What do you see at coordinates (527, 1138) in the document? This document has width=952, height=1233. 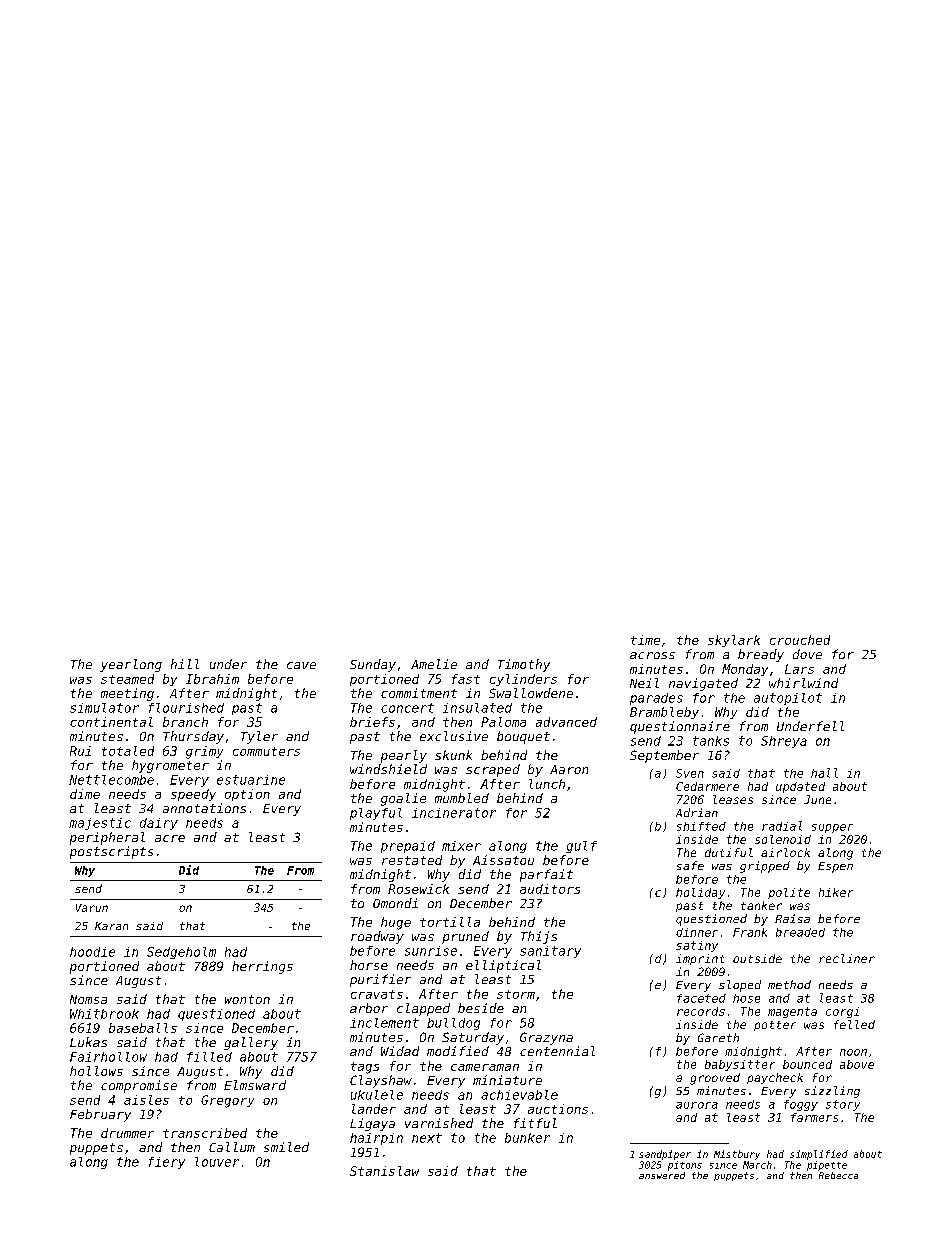 I see `bunker` at bounding box center [527, 1138].
